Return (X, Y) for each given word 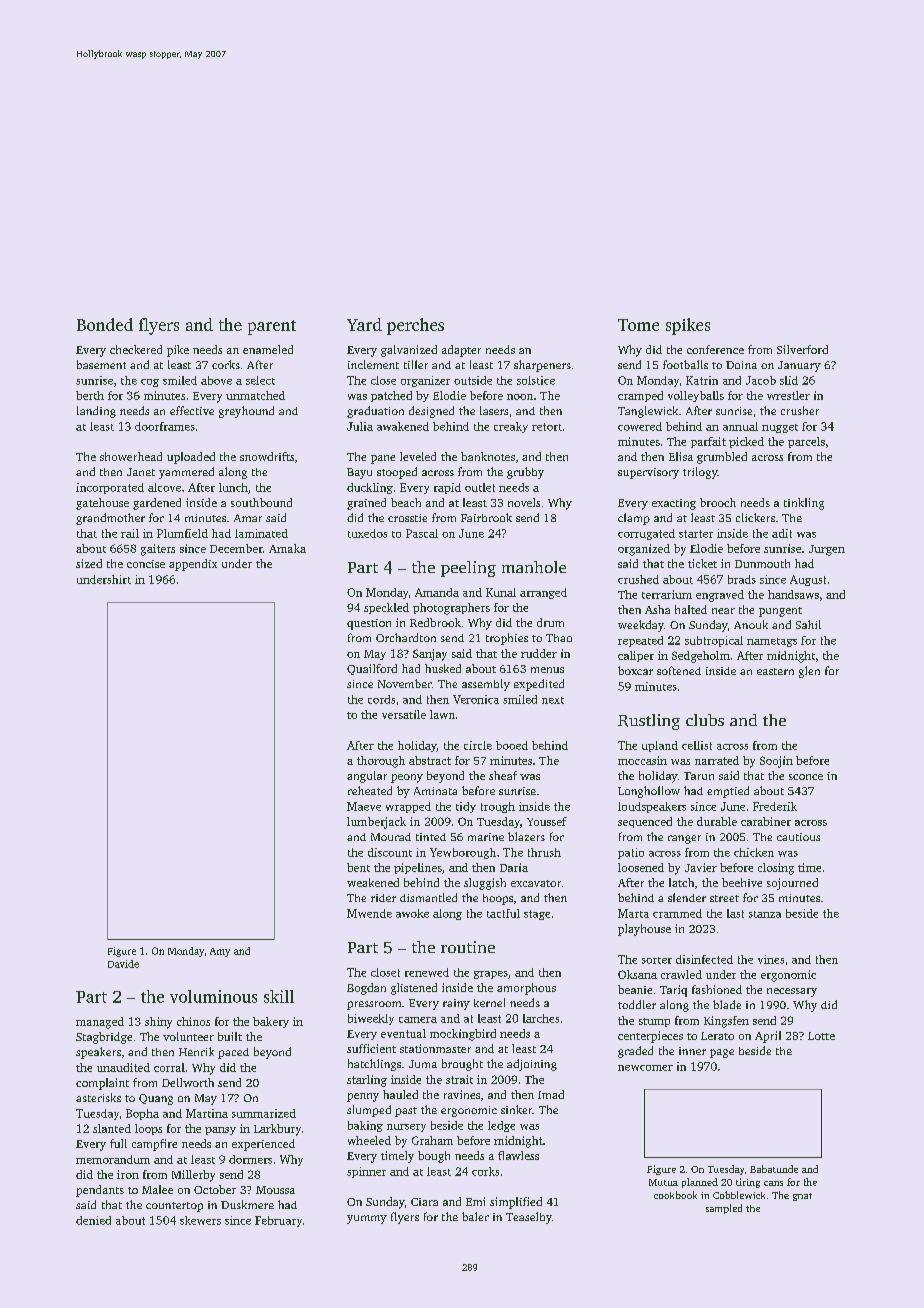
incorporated (110, 488)
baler (475, 1216)
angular (367, 777)
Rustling (649, 722)
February (278, 1221)
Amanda (437, 592)
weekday (641, 626)
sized (89, 563)
